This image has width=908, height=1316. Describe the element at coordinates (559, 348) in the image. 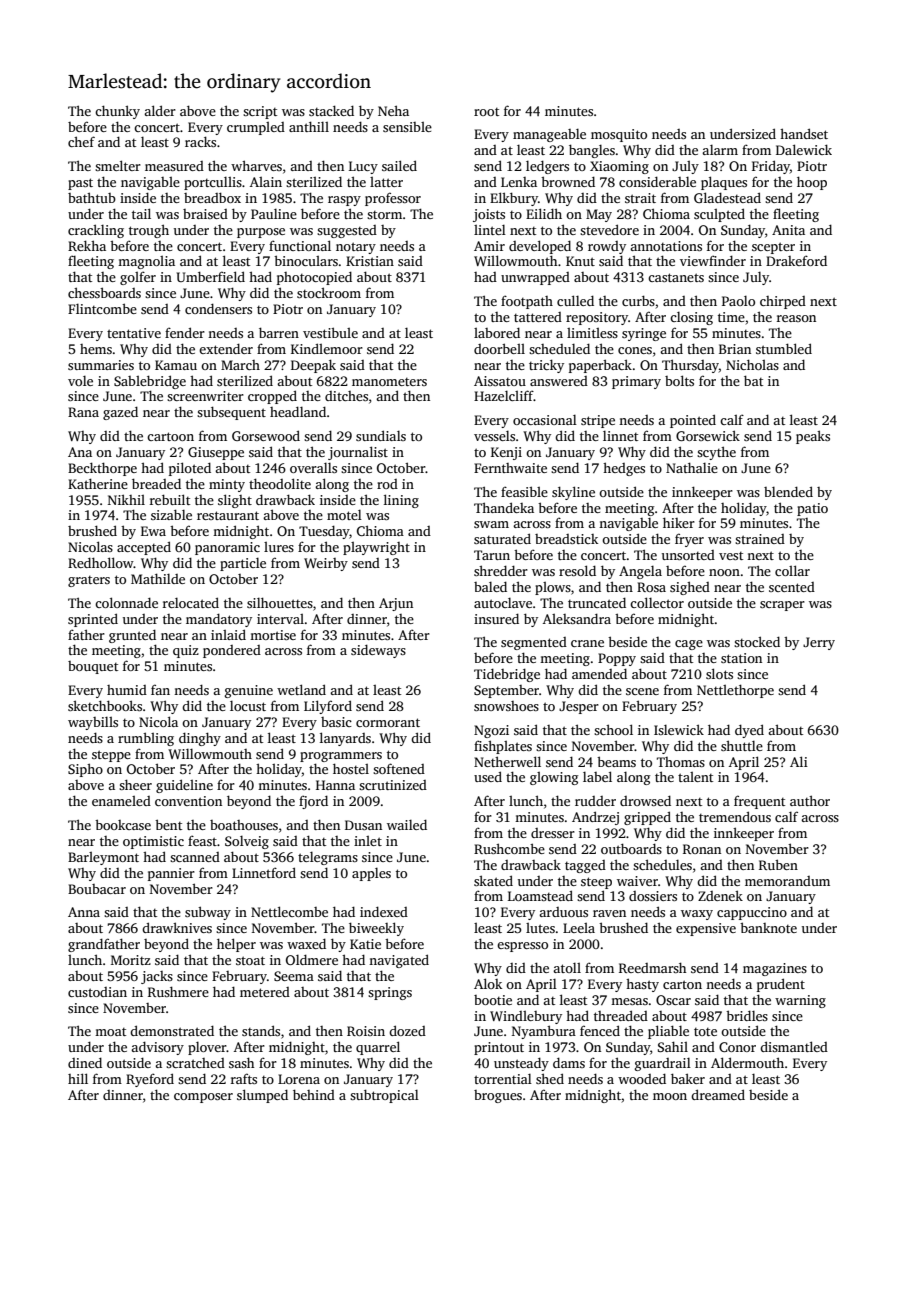

I see `scheduled` at that location.
